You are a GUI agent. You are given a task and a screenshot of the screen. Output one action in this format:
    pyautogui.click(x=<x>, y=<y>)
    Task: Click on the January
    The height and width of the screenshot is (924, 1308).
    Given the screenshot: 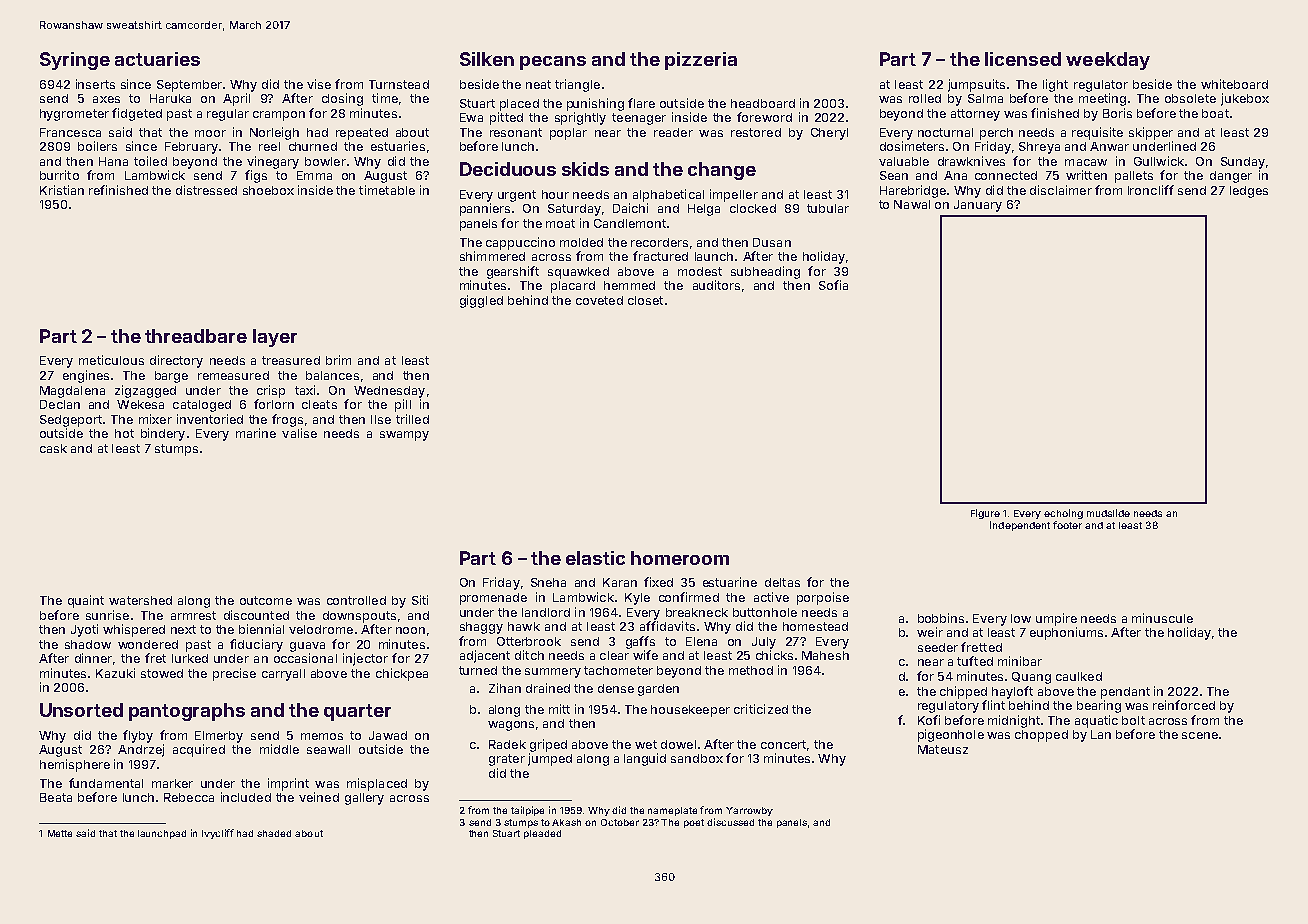 What is the action you would take?
    pyautogui.click(x=978, y=206)
